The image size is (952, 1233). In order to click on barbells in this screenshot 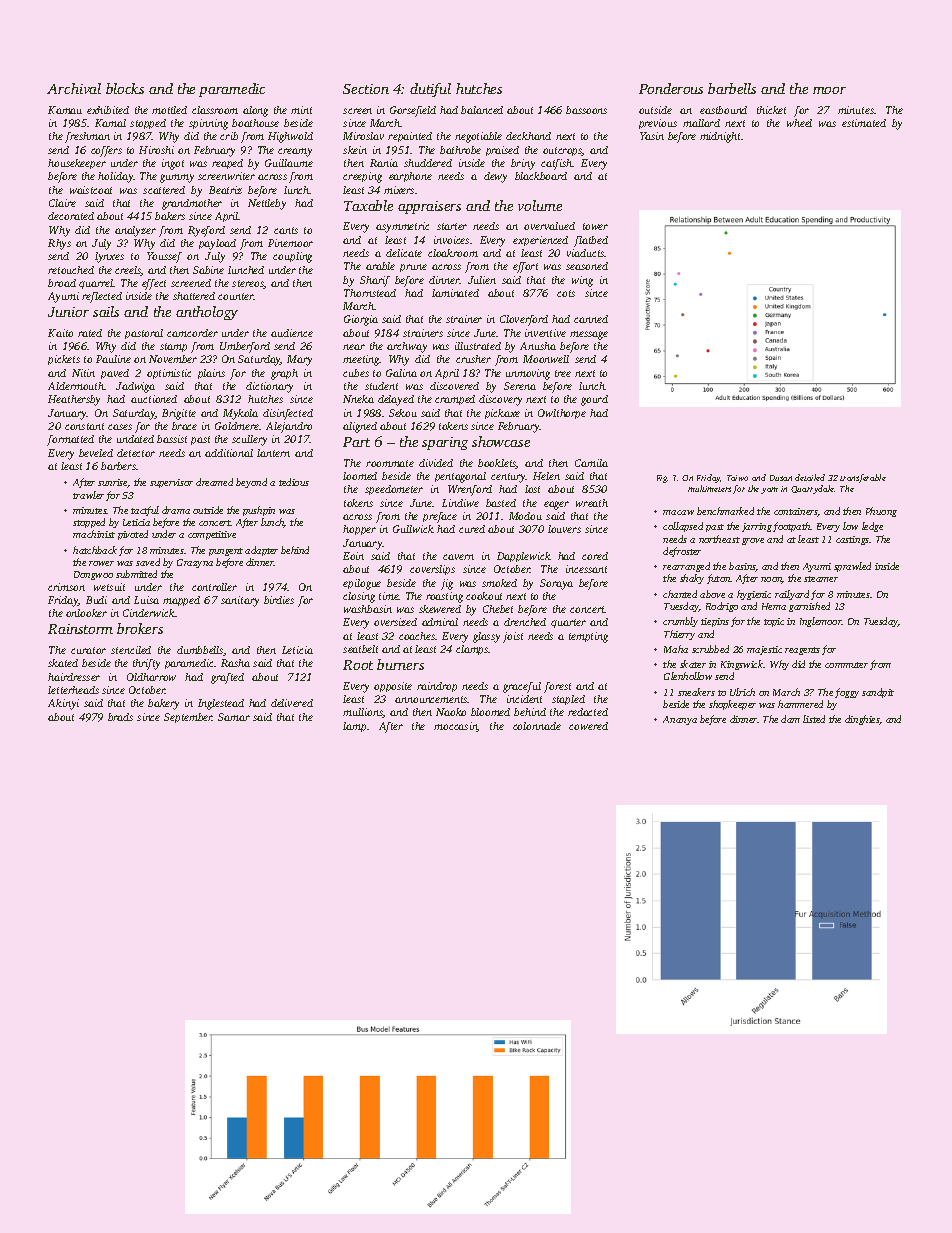, I will do `click(732, 88)`.
